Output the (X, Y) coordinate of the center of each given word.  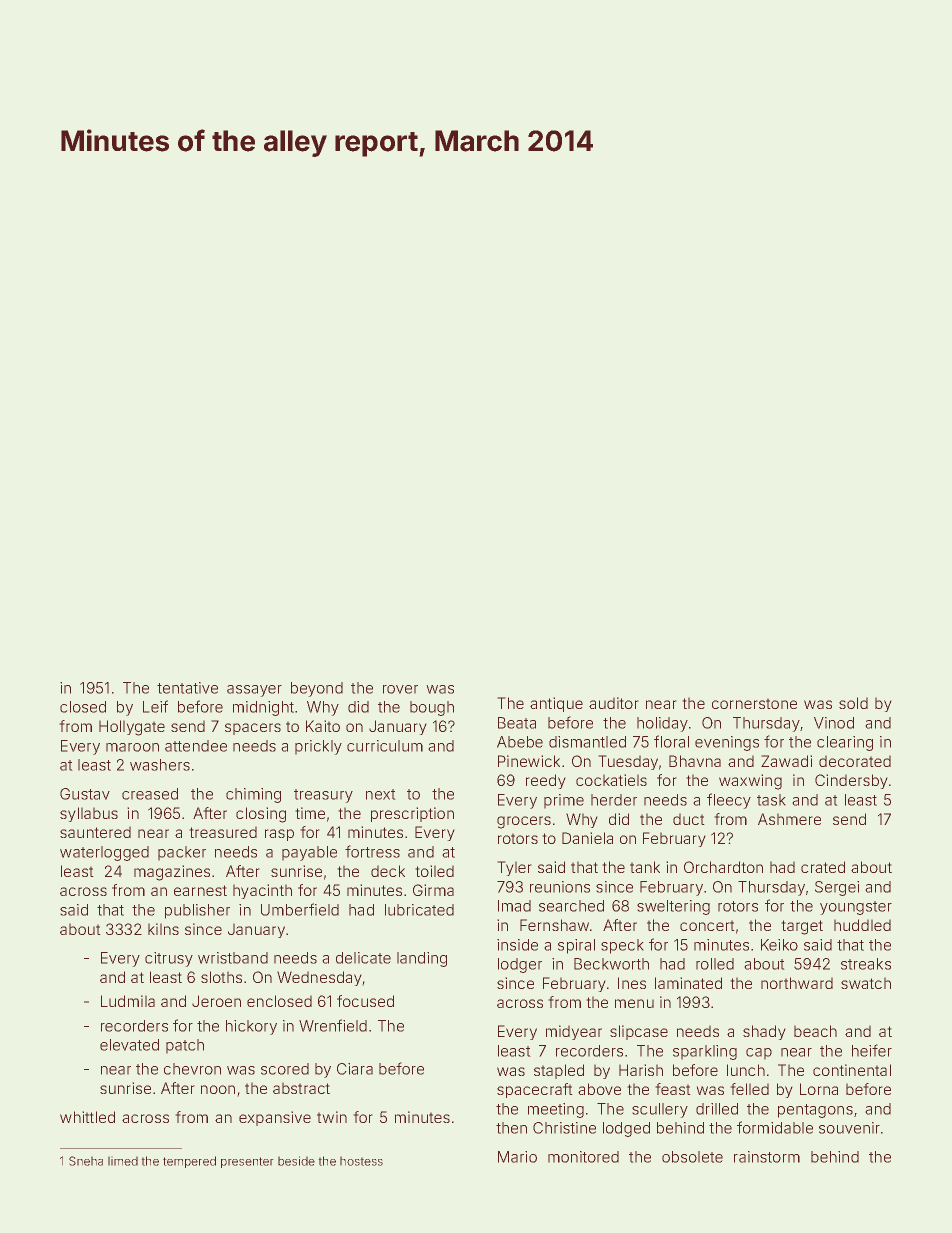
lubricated (419, 910)
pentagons (815, 1111)
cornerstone (754, 703)
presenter (247, 1162)
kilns (163, 929)
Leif (155, 706)
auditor (614, 703)
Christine (564, 1128)
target (802, 927)
